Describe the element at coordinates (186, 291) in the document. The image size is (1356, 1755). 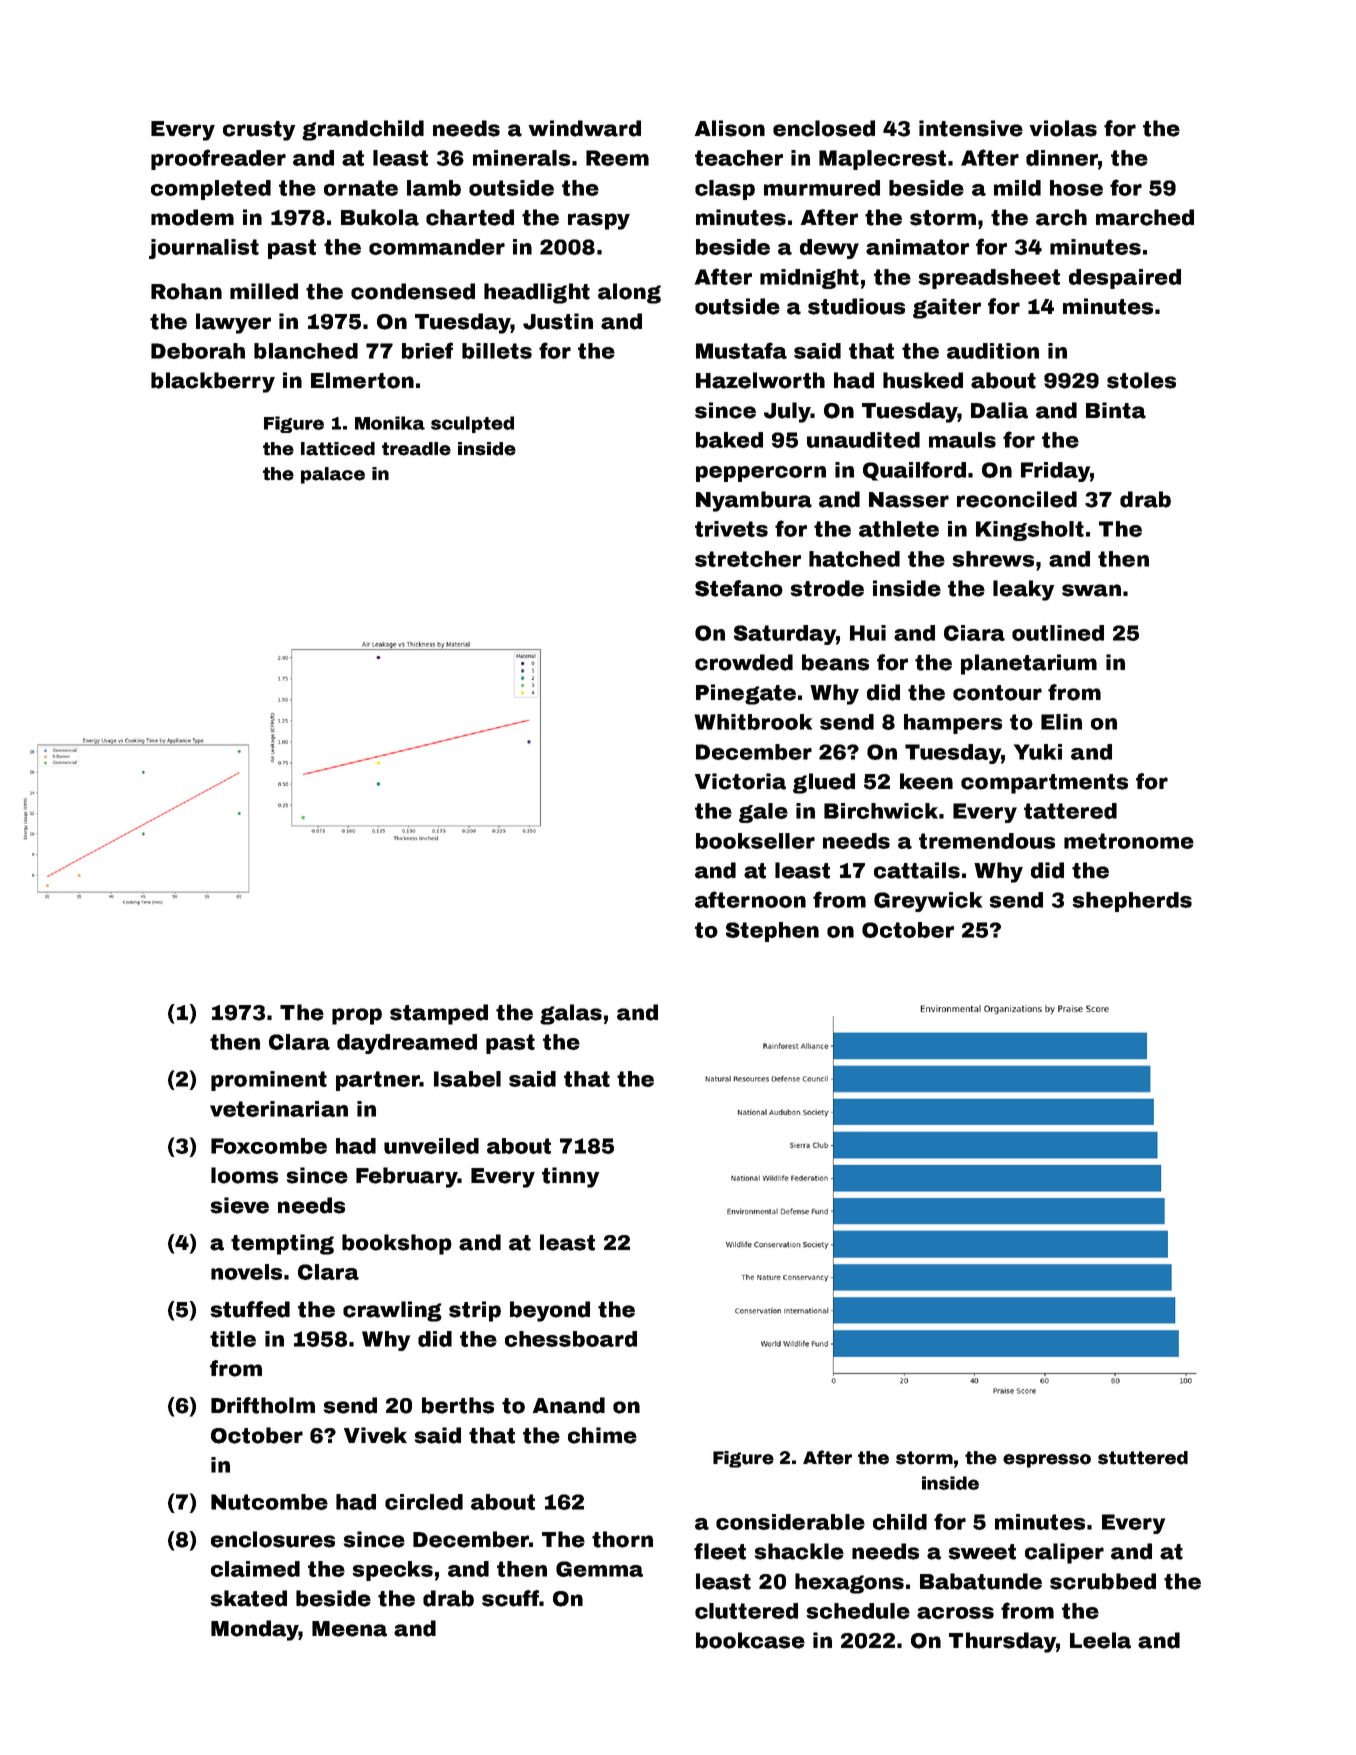
I see `Rohan` at that location.
